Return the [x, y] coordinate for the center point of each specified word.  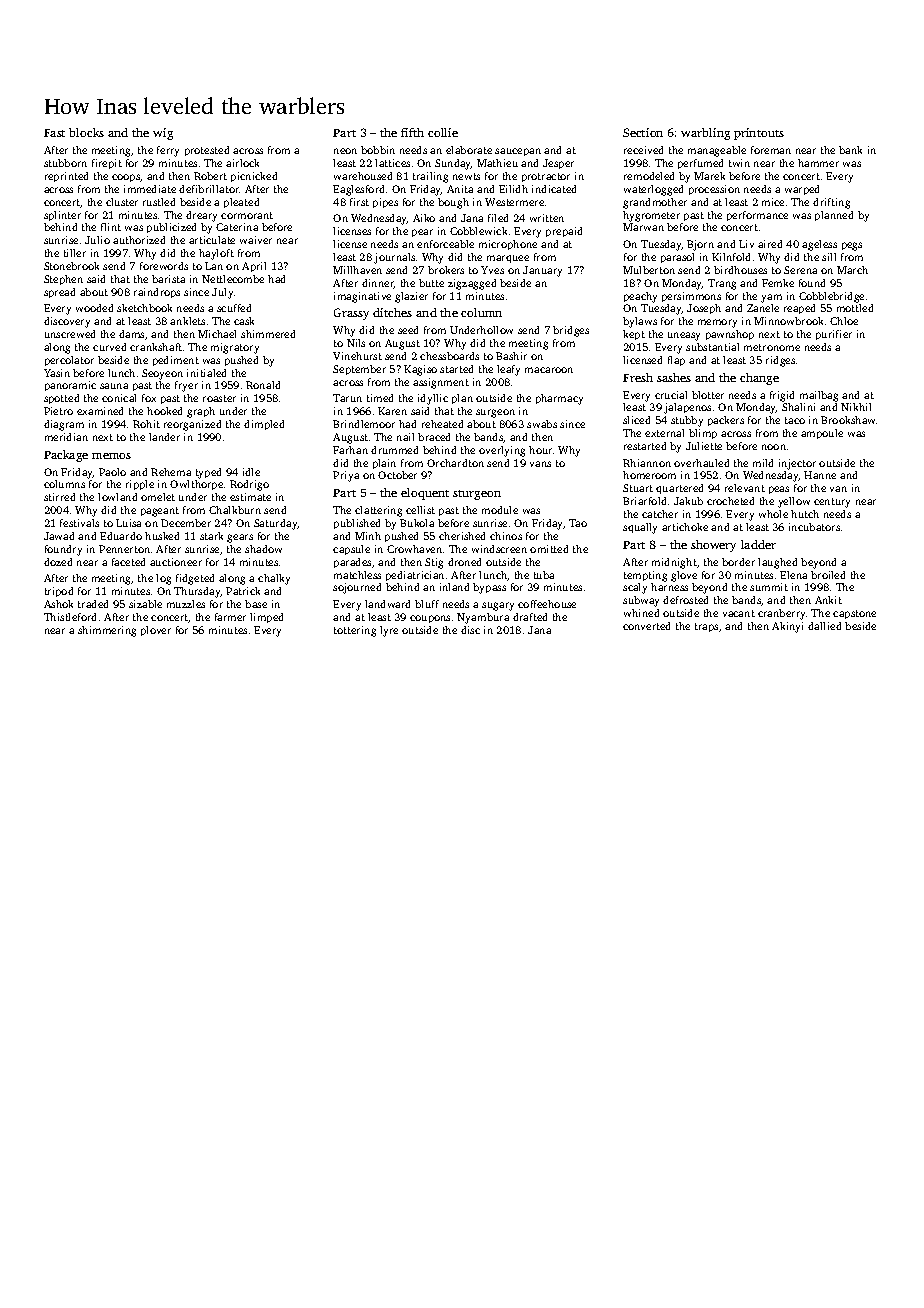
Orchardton [455, 463]
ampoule [822, 434]
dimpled [264, 425]
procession [714, 190]
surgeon [495, 413]
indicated [554, 189]
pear [422, 233]
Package [66, 456]
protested [207, 151]
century [832, 503]
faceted [128, 562]
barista [168, 279]
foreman [771, 150]
